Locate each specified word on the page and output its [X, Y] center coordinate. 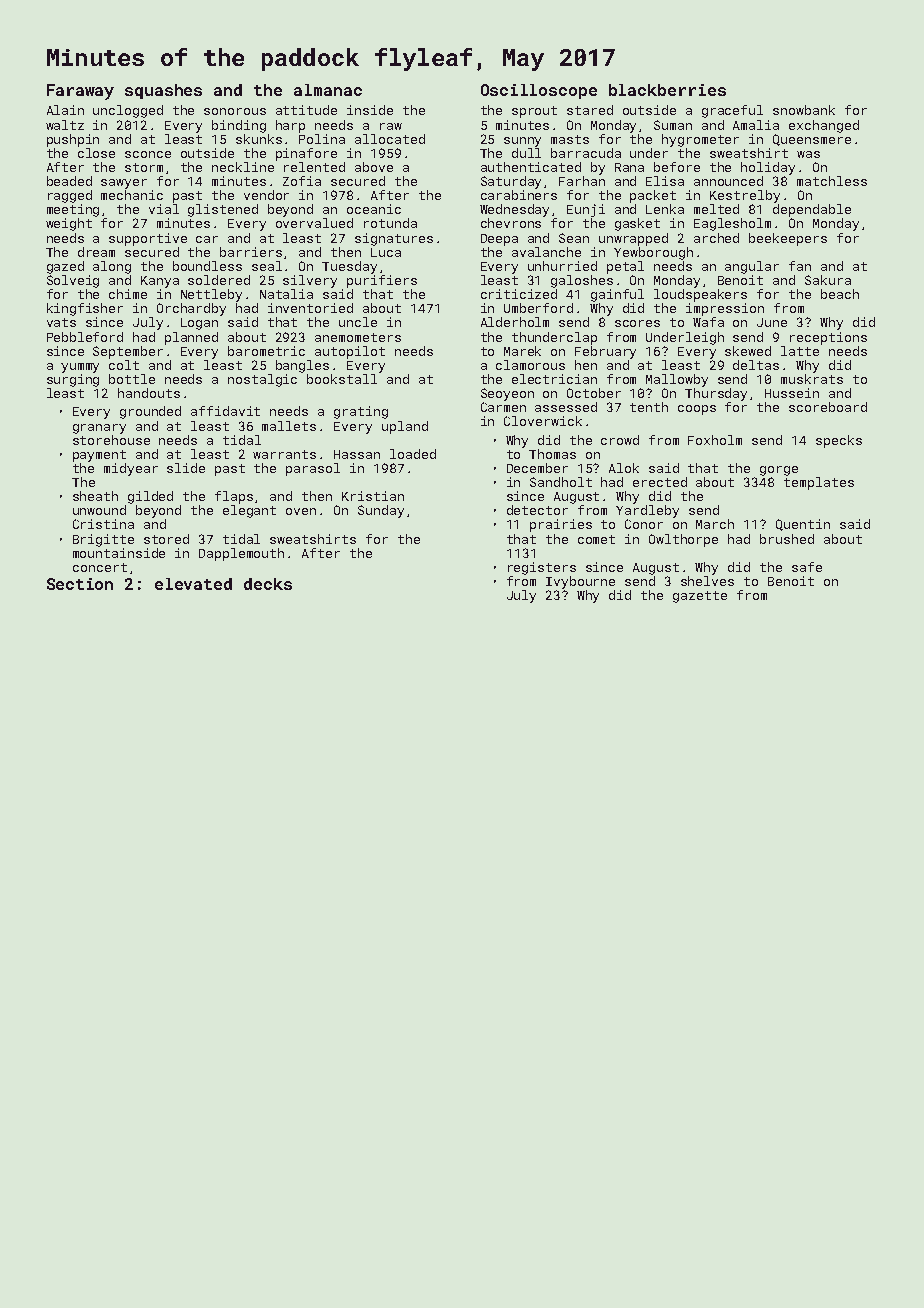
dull [526, 153]
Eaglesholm [732, 224]
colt [124, 365]
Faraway [80, 92]
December [537, 468]
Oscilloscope [539, 91]
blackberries [667, 90]
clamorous [530, 365]
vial [164, 209]
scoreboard [828, 407]
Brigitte [103, 540]
